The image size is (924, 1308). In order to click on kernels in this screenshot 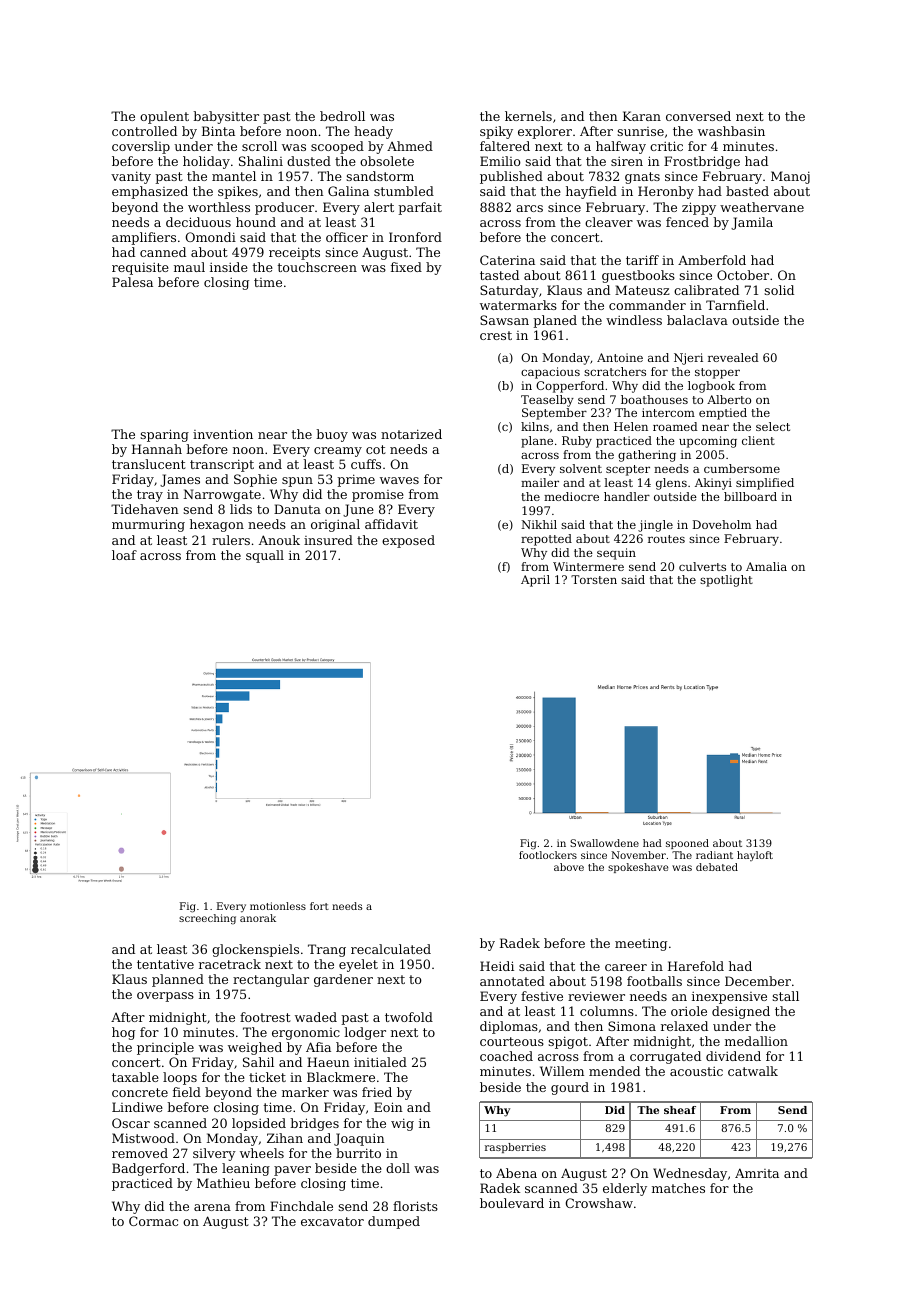, I will do `click(528, 116)`.
